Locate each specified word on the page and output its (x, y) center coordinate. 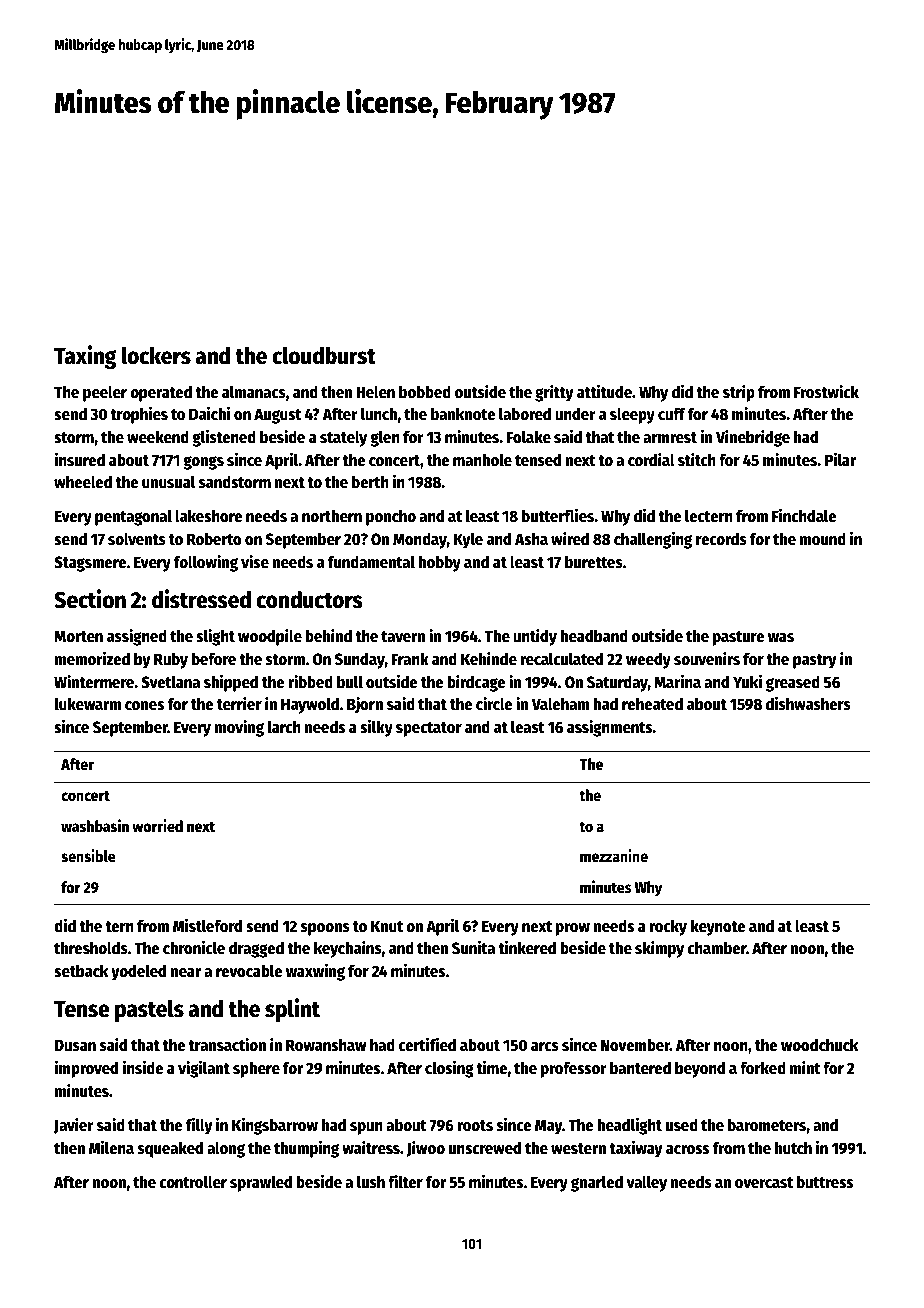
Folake (529, 437)
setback (81, 971)
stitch (697, 459)
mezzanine (614, 856)
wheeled (83, 482)
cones (144, 706)
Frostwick (826, 391)
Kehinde (489, 658)
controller (193, 1182)
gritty (554, 393)
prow (573, 929)
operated (161, 393)
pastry (815, 661)
